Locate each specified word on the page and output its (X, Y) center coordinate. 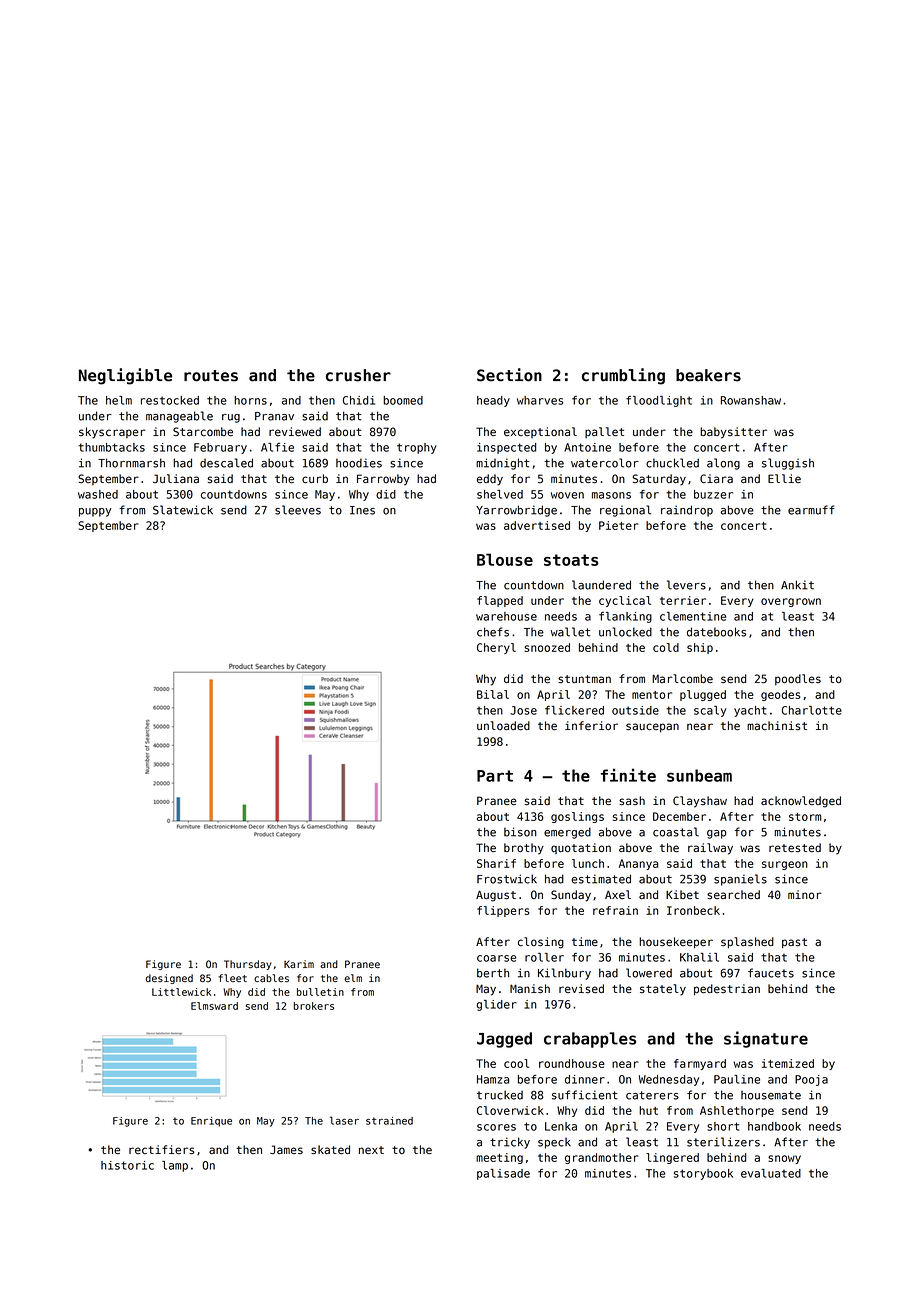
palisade (503, 1174)
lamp (175, 1166)
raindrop (687, 511)
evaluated (771, 1173)
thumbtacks (111, 447)
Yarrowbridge (516, 511)
